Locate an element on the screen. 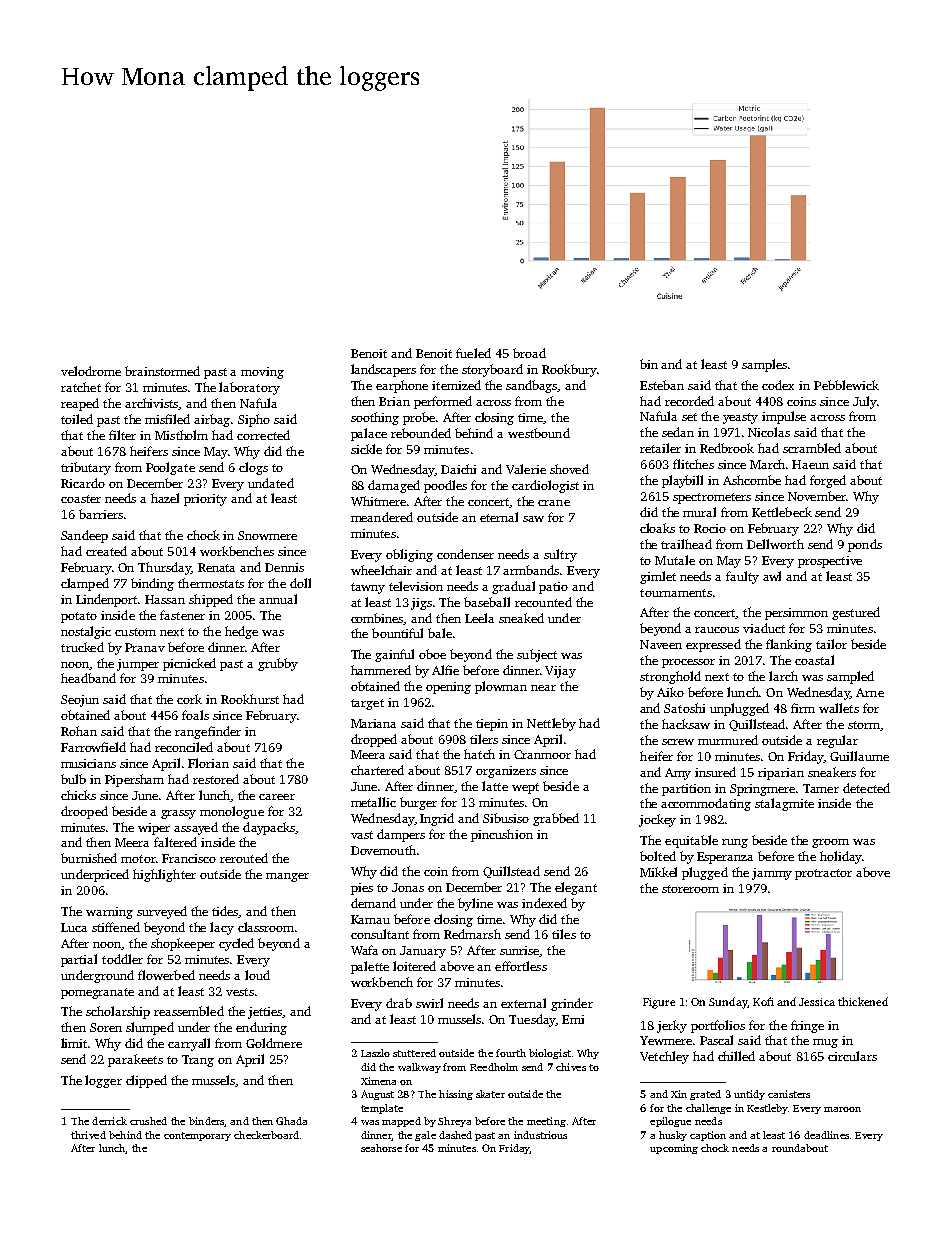  Farrowfield is located at coordinates (93, 747).
